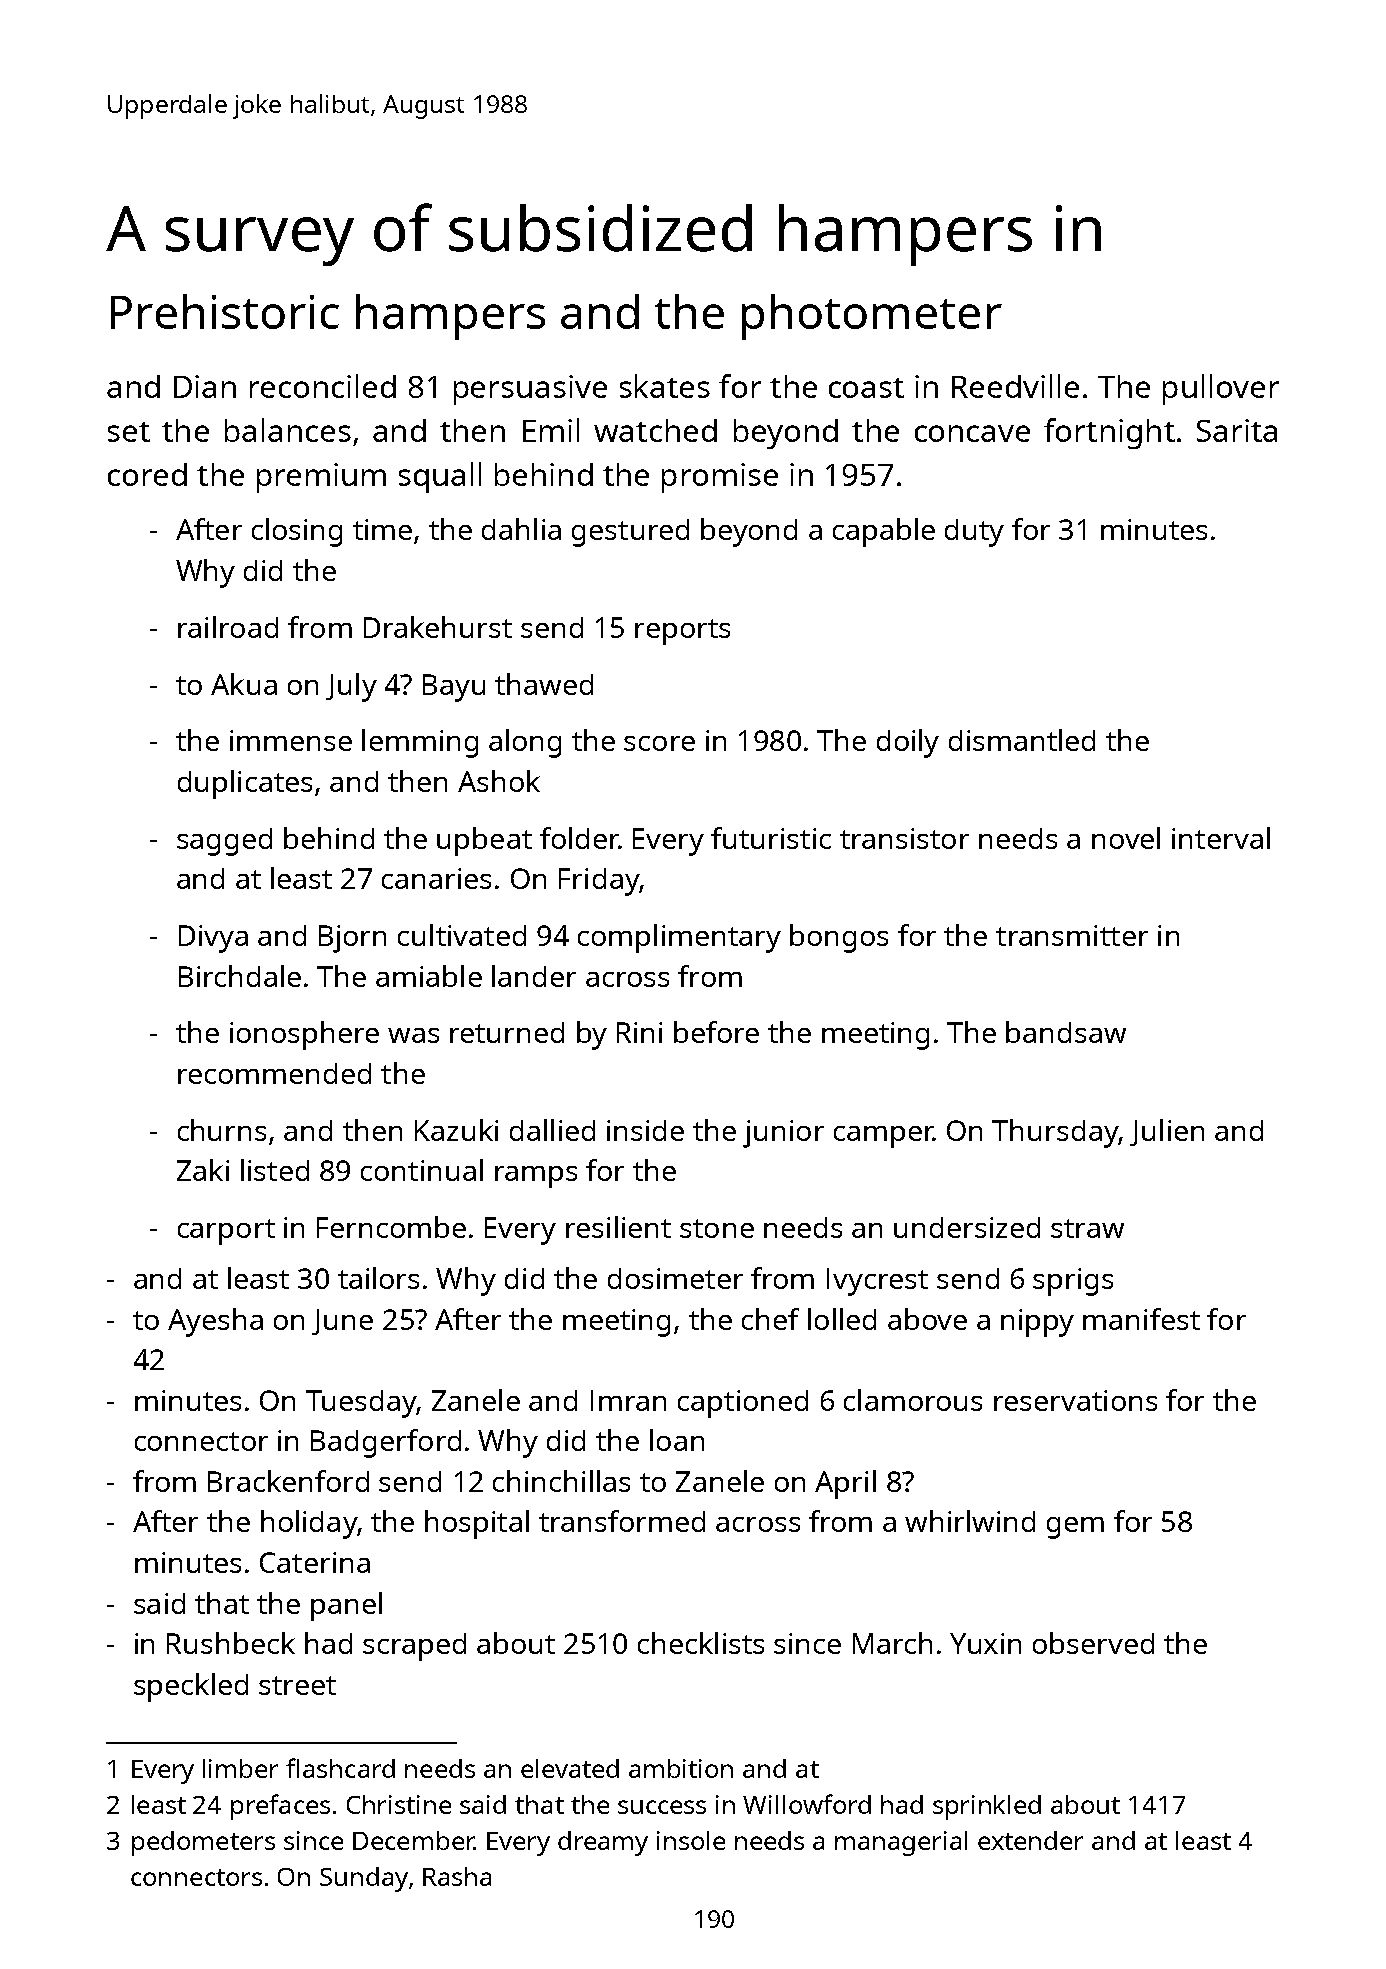  Describe the element at coordinates (682, 632) in the page. I see `reports` at that location.
